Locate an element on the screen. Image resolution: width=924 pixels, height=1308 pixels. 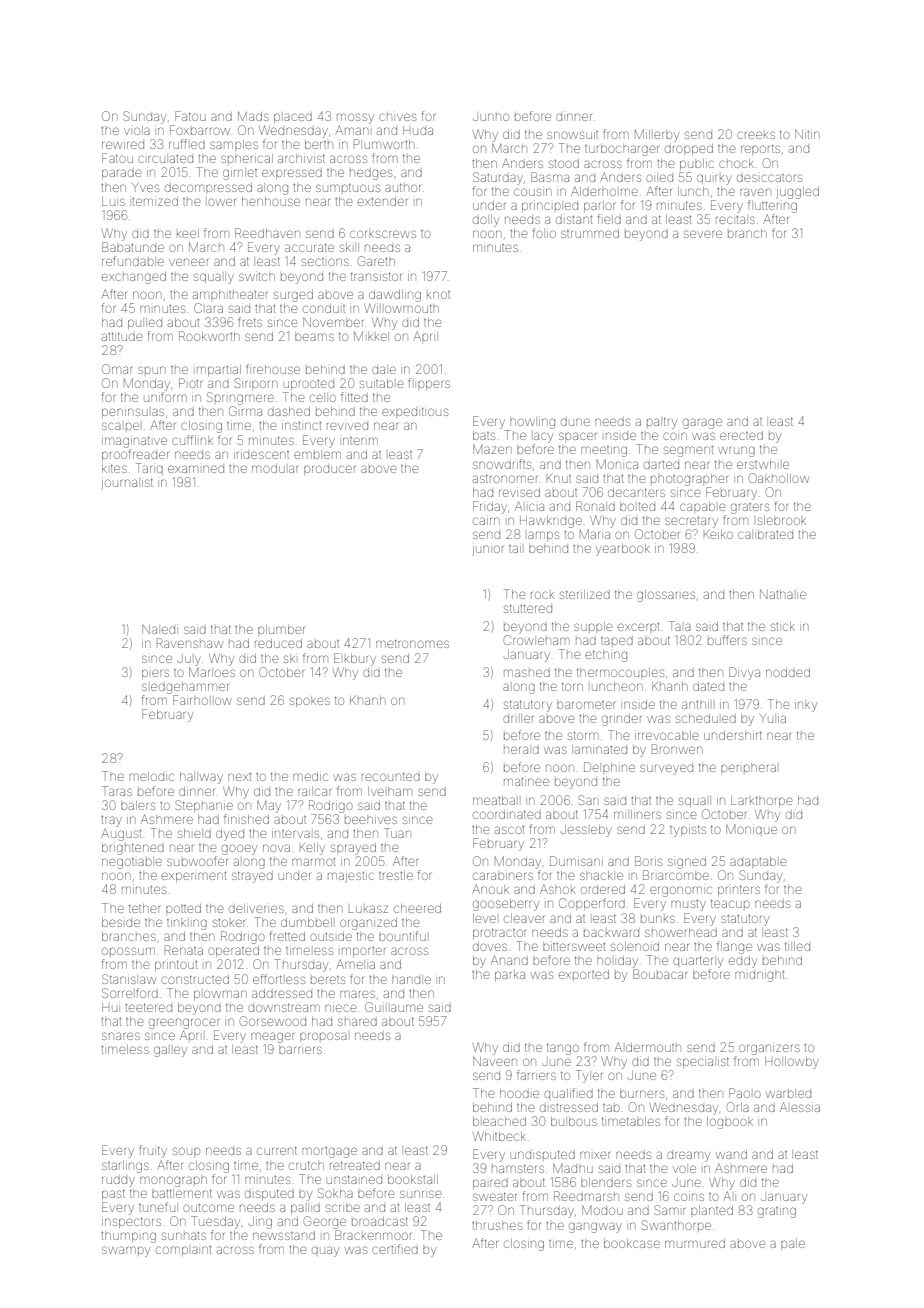
midnight is located at coordinates (759, 976).
